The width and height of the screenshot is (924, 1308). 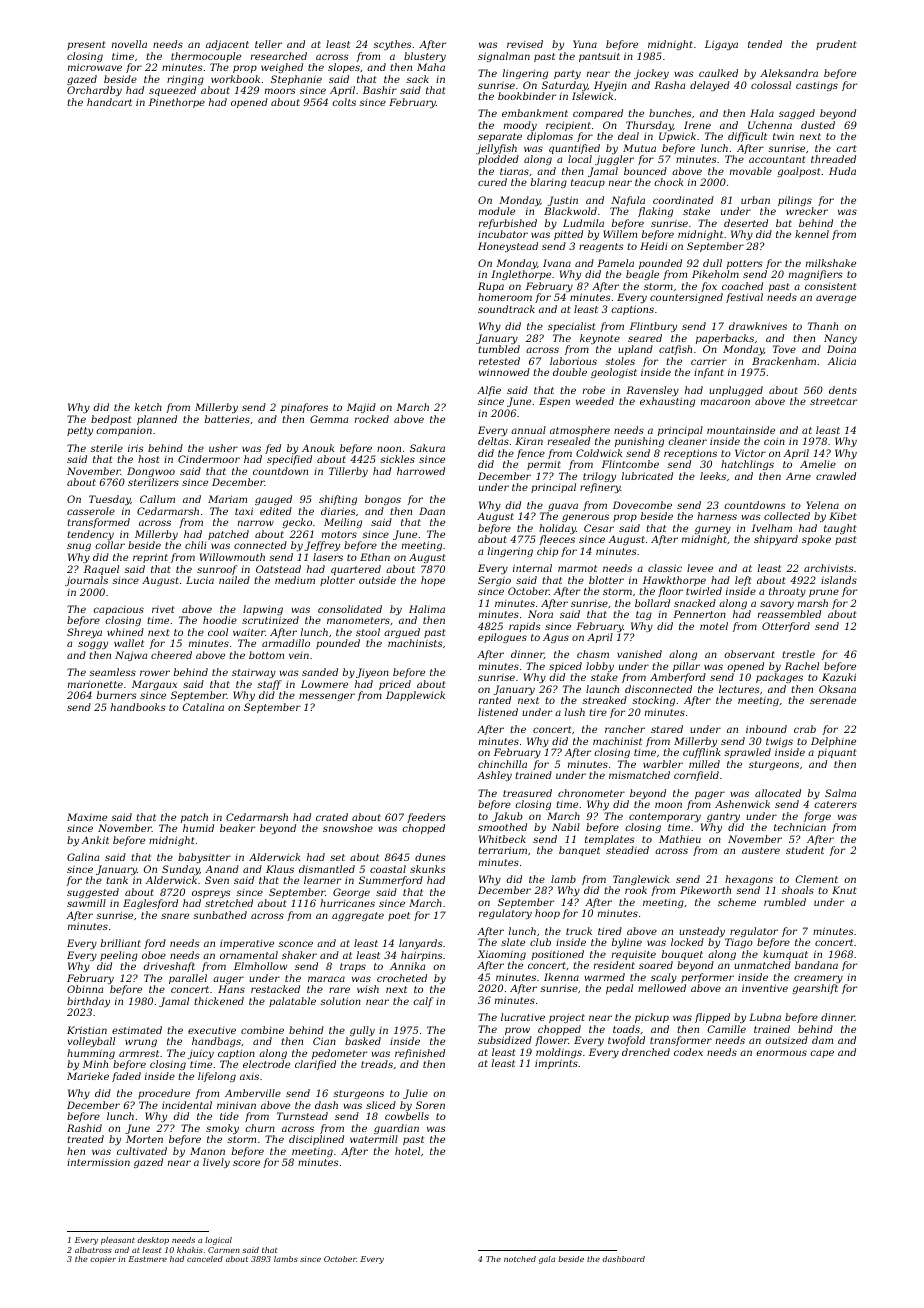 What do you see at coordinates (224, 1250) in the screenshot?
I see `Carmen` at bounding box center [224, 1250].
